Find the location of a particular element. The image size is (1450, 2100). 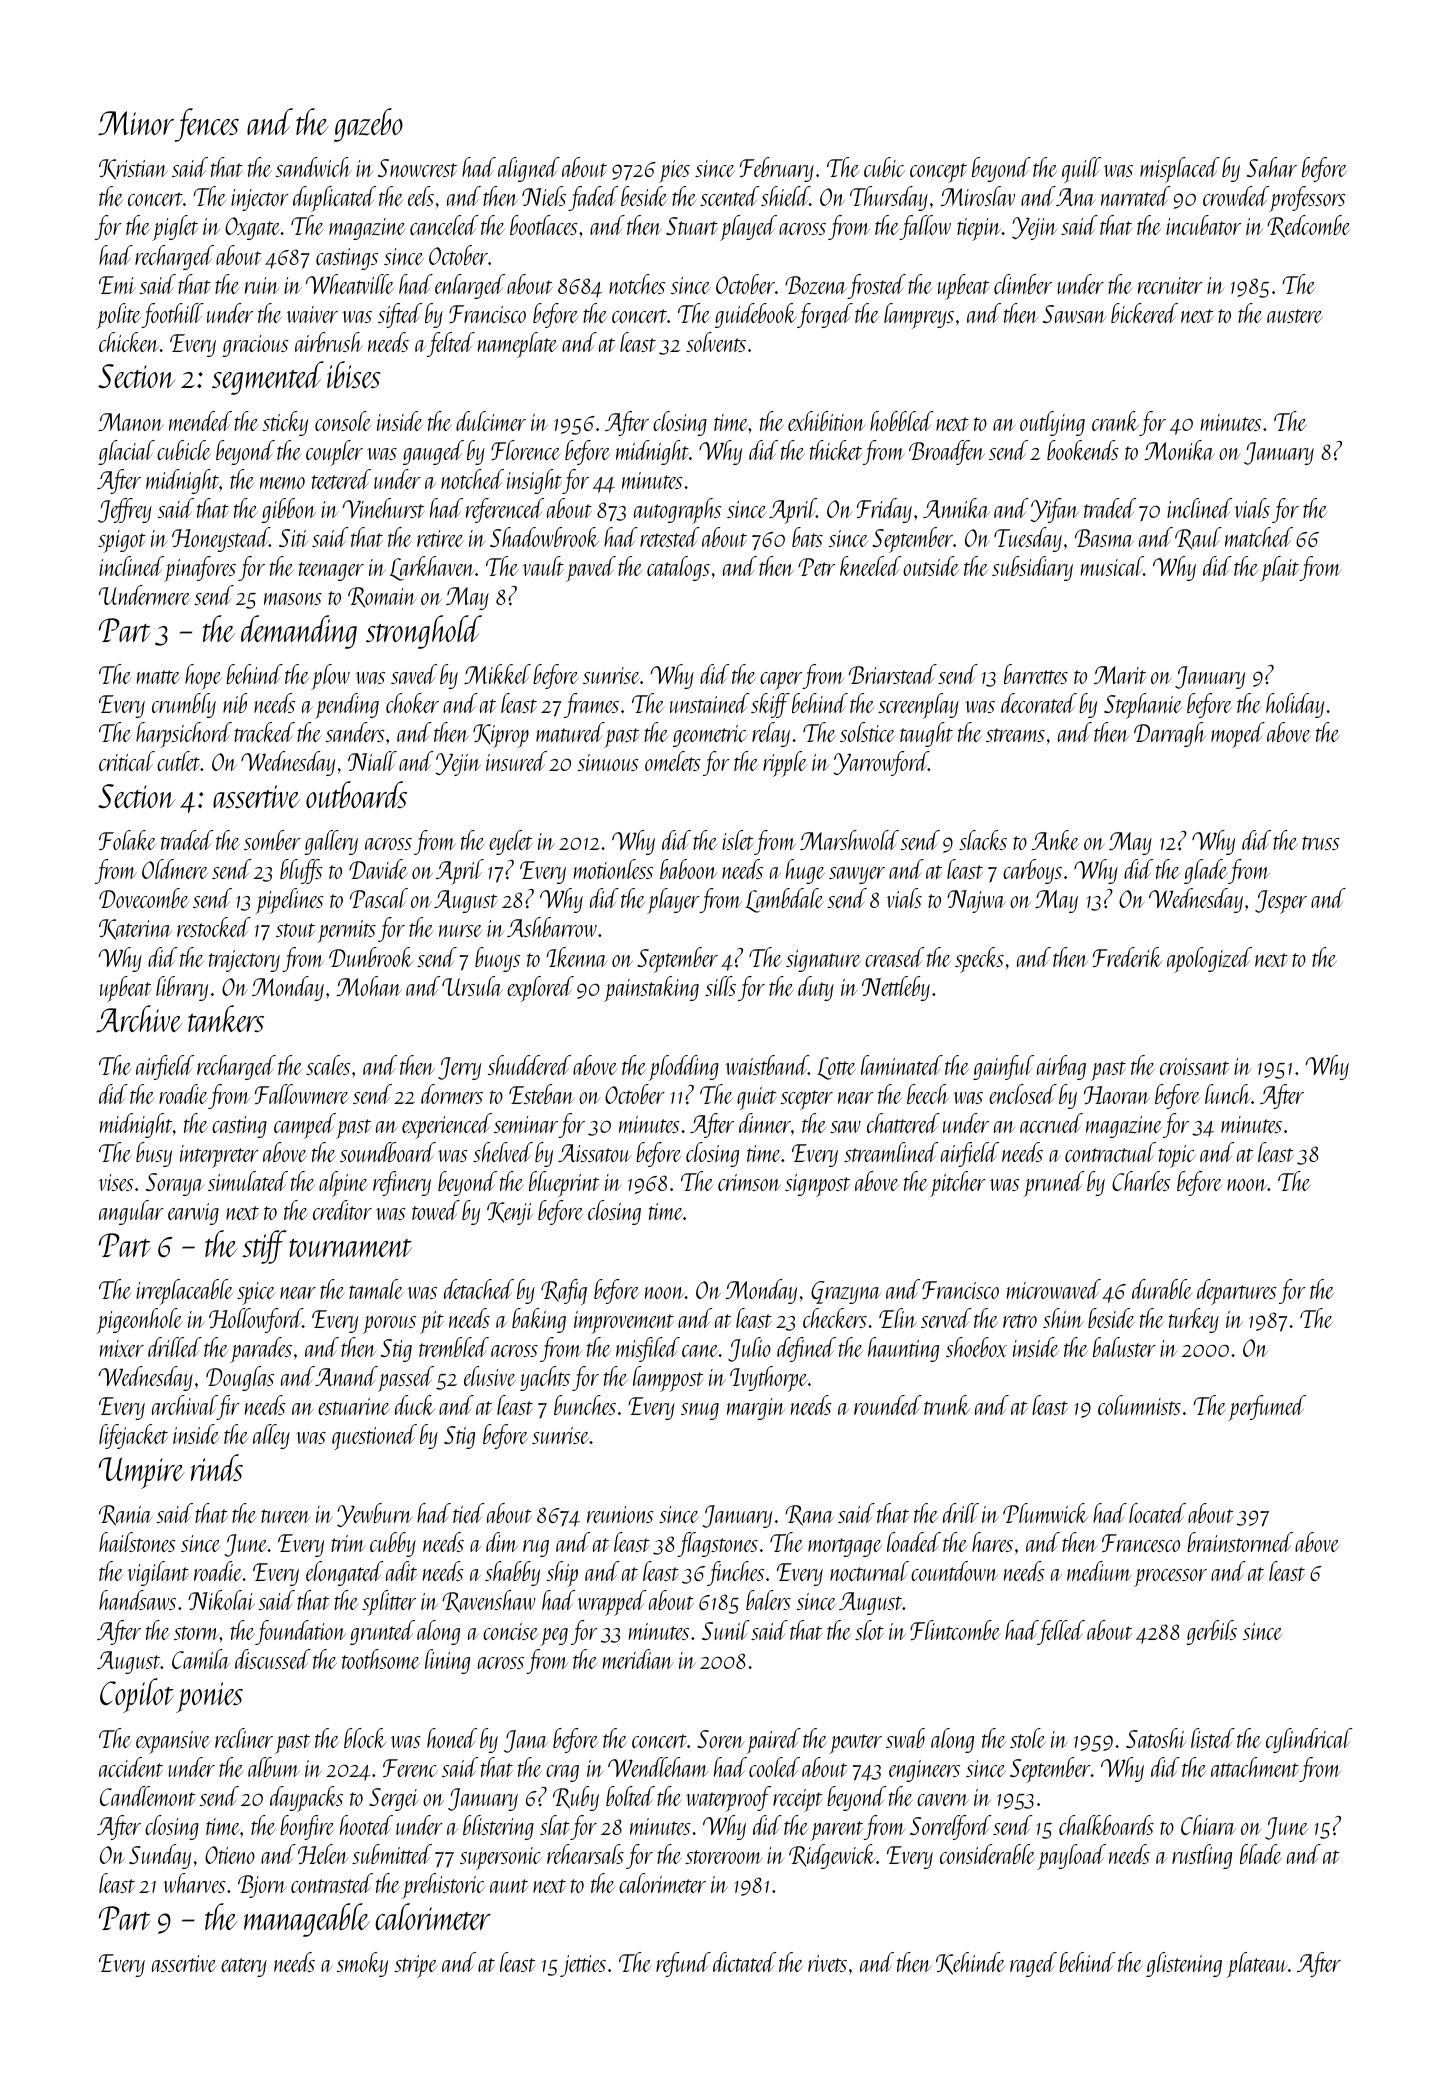

Raul is located at coordinates (1198, 538).
